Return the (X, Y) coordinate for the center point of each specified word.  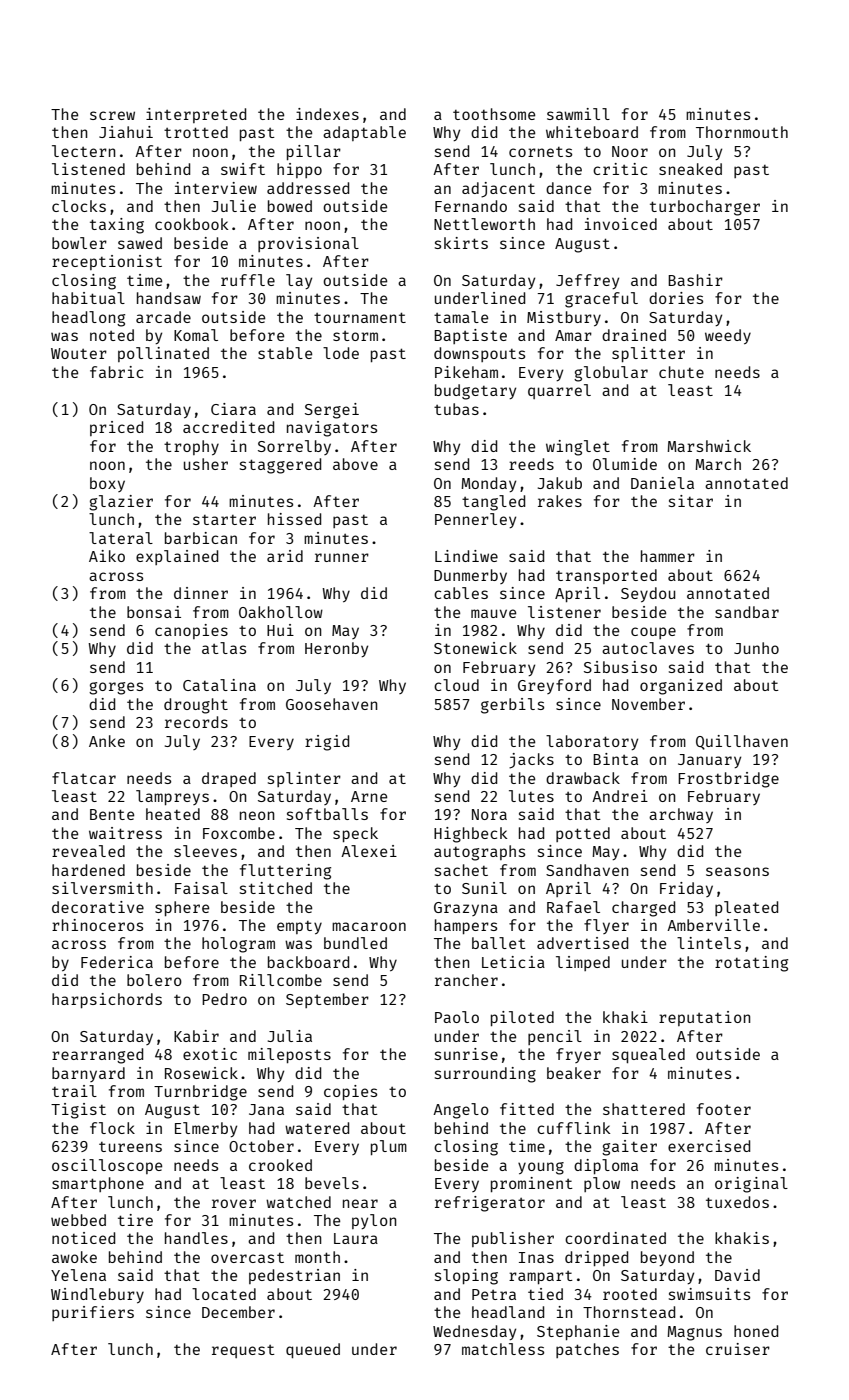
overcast (247, 1258)
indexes (327, 114)
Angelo (461, 1111)
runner (342, 557)
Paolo (457, 1017)
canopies (191, 631)
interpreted (196, 115)
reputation (704, 1018)
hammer (668, 556)
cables (461, 593)
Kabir (196, 1036)
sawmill (578, 114)
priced (116, 428)
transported (606, 576)
